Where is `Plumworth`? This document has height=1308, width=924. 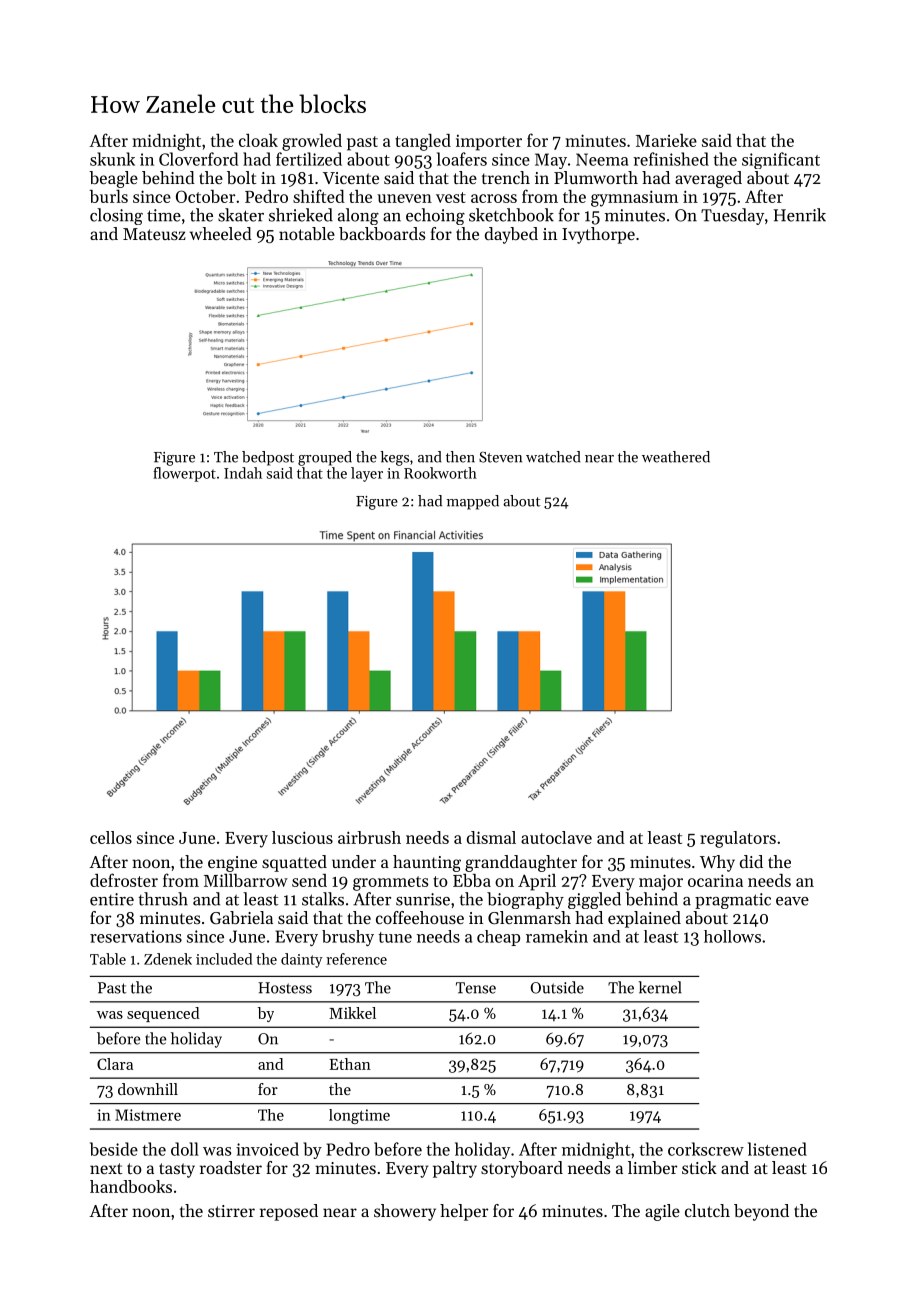
Plumworth is located at coordinates (596, 177).
